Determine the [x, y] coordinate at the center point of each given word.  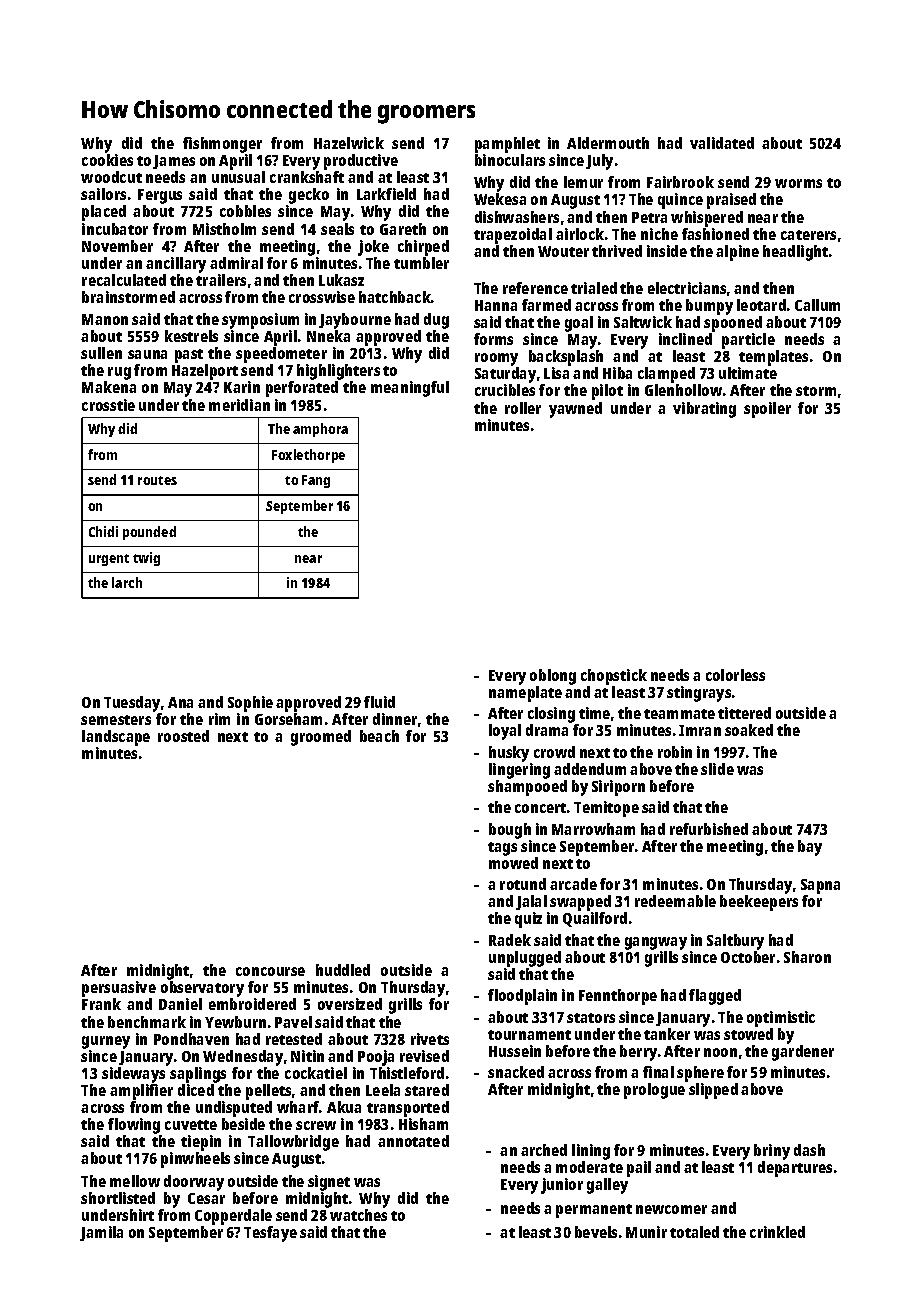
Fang [316, 481]
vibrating [704, 410]
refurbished [709, 829]
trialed [594, 288]
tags [502, 849]
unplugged [525, 959]
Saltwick [643, 322]
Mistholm [224, 229]
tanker [667, 1034]
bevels [596, 1232]
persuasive [119, 989]
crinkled [777, 1232]
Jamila [101, 1233]
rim [219, 719]
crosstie [108, 405]
